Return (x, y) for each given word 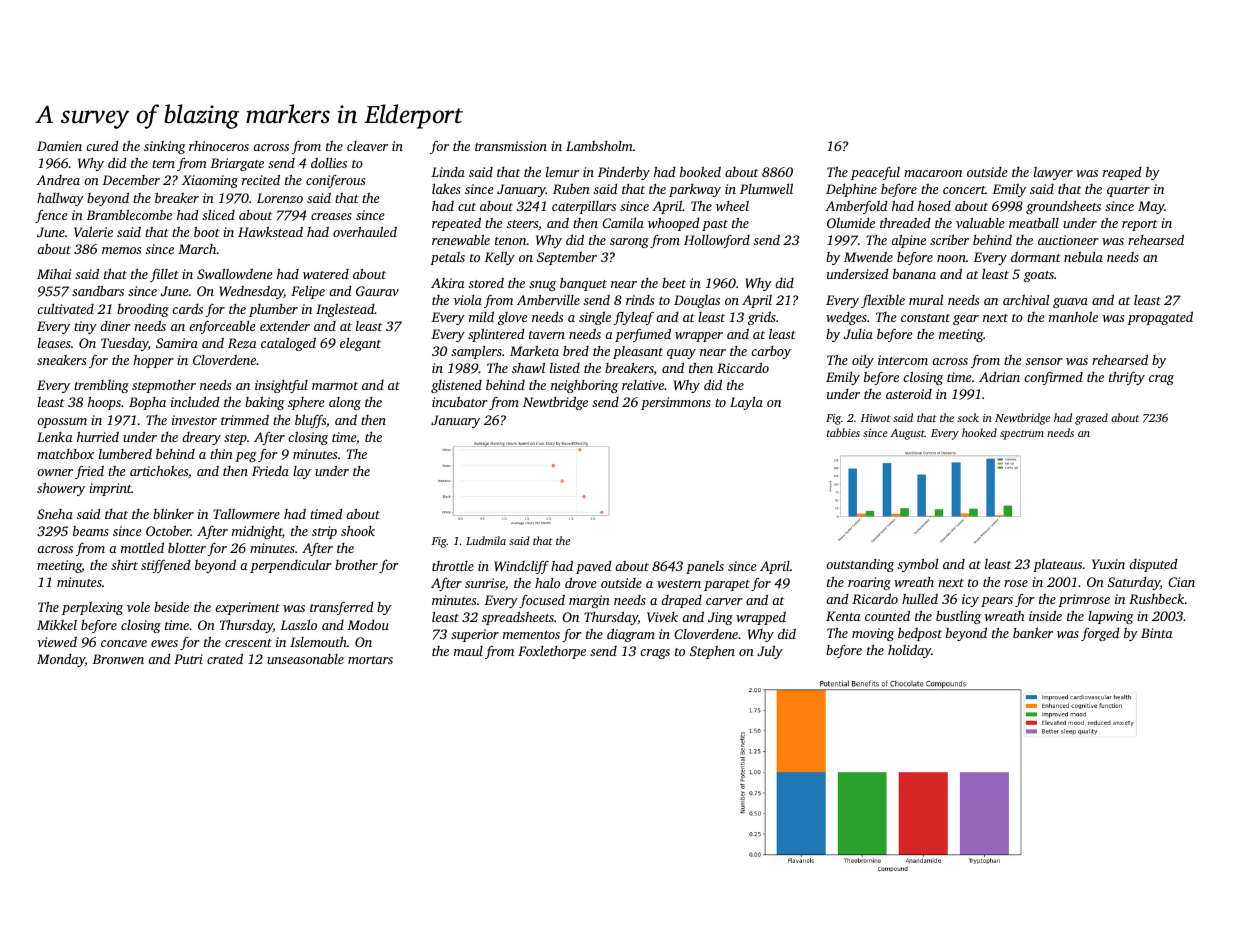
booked (700, 171)
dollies (329, 162)
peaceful (875, 173)
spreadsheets (518, 618)
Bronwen (118, 659)
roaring (869, 583)
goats (1039, 276)
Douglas (697, 301)
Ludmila (486, 540)
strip (324, 532)
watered (326, 274)
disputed (1153, 565)
